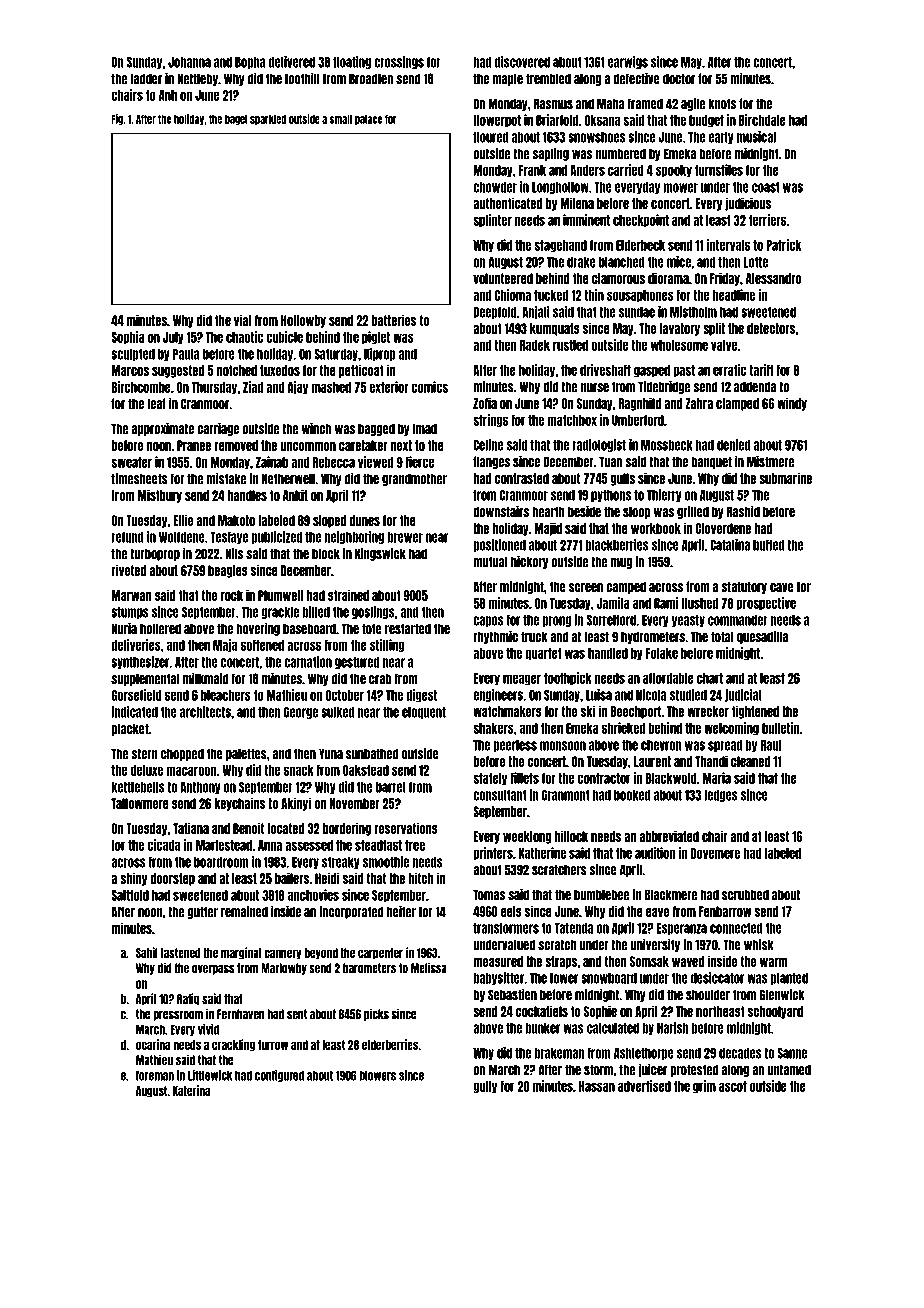  Describe the element at coordinates (380, 354) in the document. I see `Kiprop` at that location.
